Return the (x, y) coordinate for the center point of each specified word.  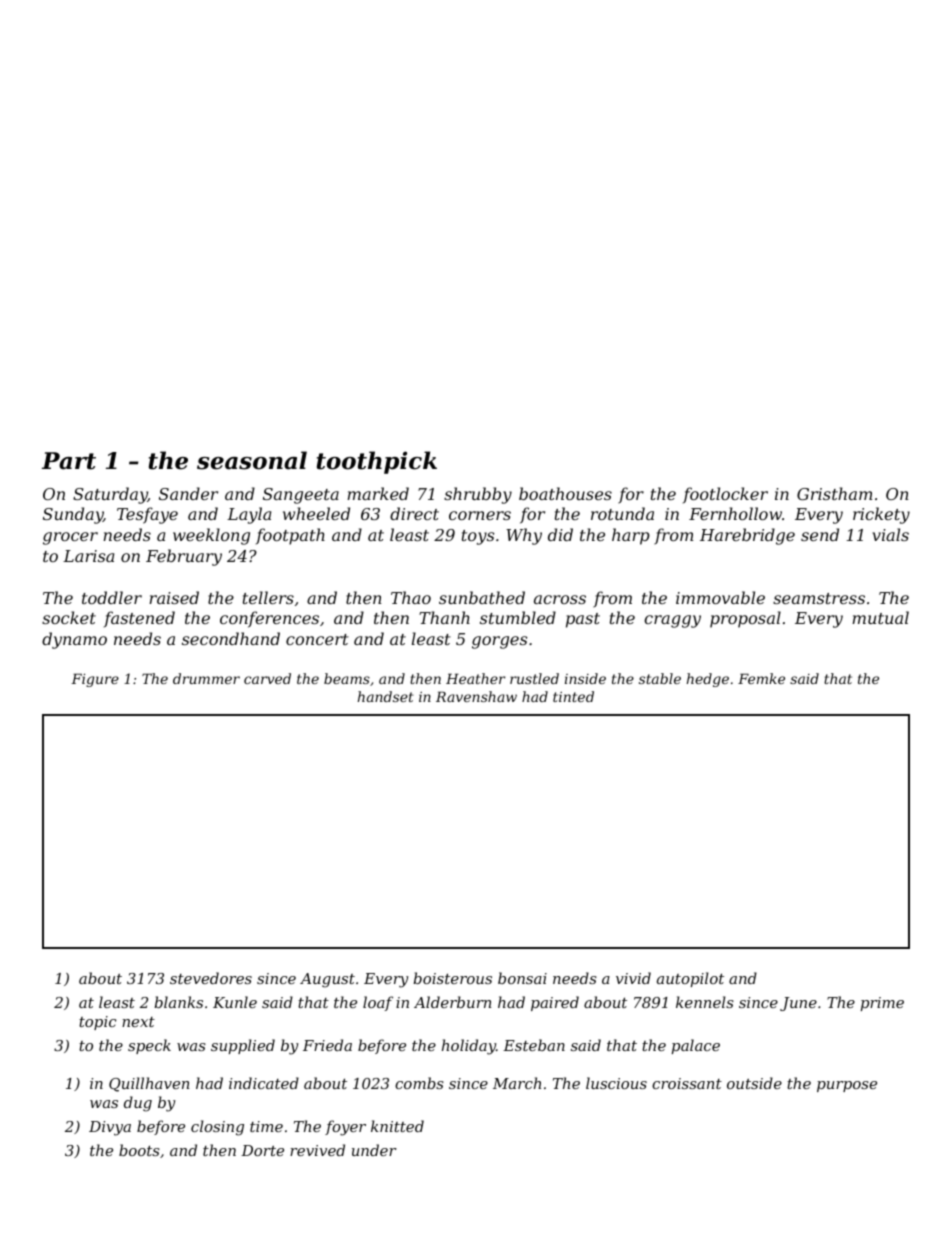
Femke (761, 678)
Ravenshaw (476, 696)
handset (385, 696)
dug (138, 1104)
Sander (188, 493)
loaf (378, 1003)
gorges (499, 642)
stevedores (211, 978)
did (560, 534)
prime (882, 1004)
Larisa (88, 556)
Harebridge (747, 536)
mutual (880, 617)
